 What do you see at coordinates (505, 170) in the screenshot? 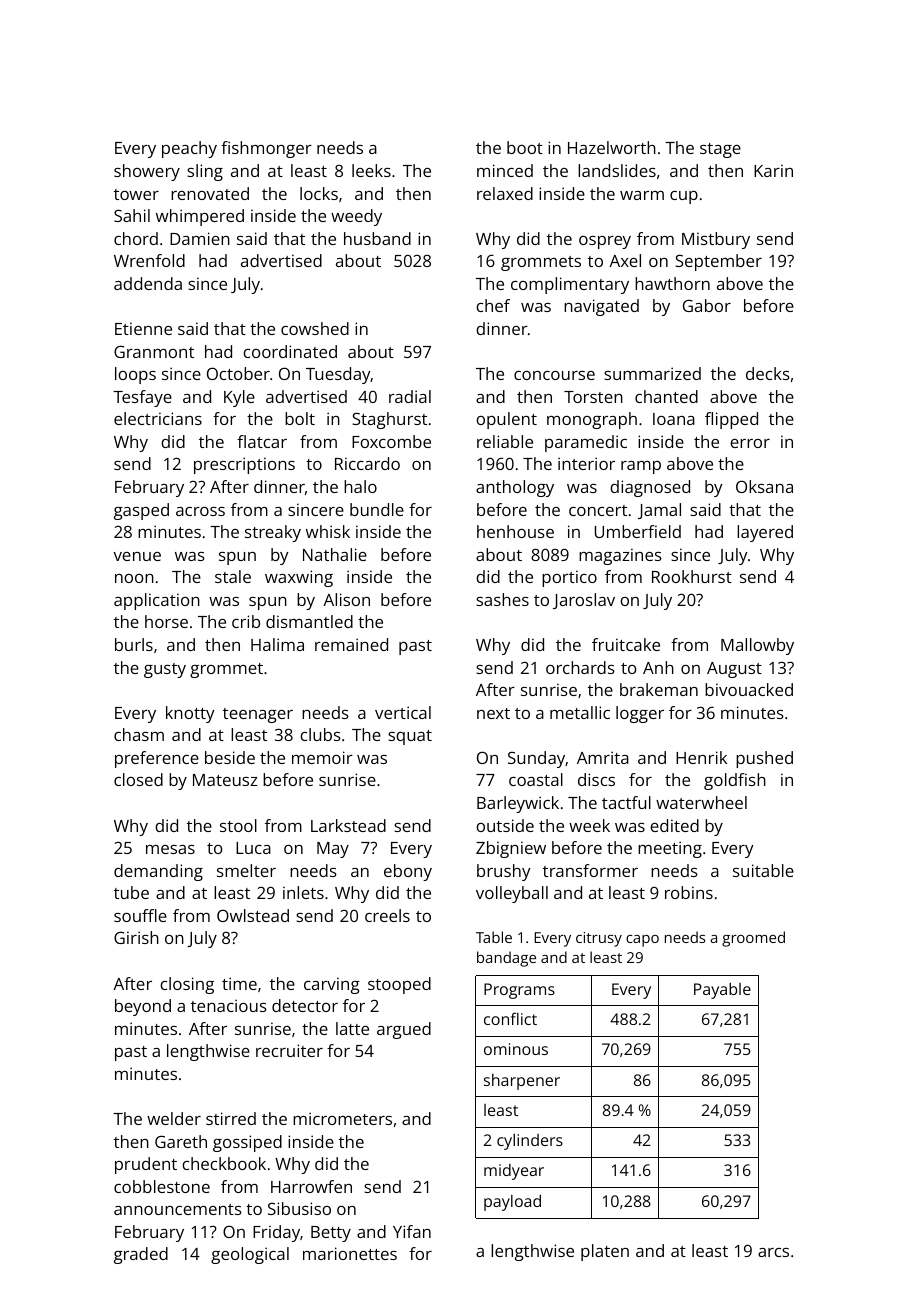
I see `minced` at bounding box center [505, 170].
